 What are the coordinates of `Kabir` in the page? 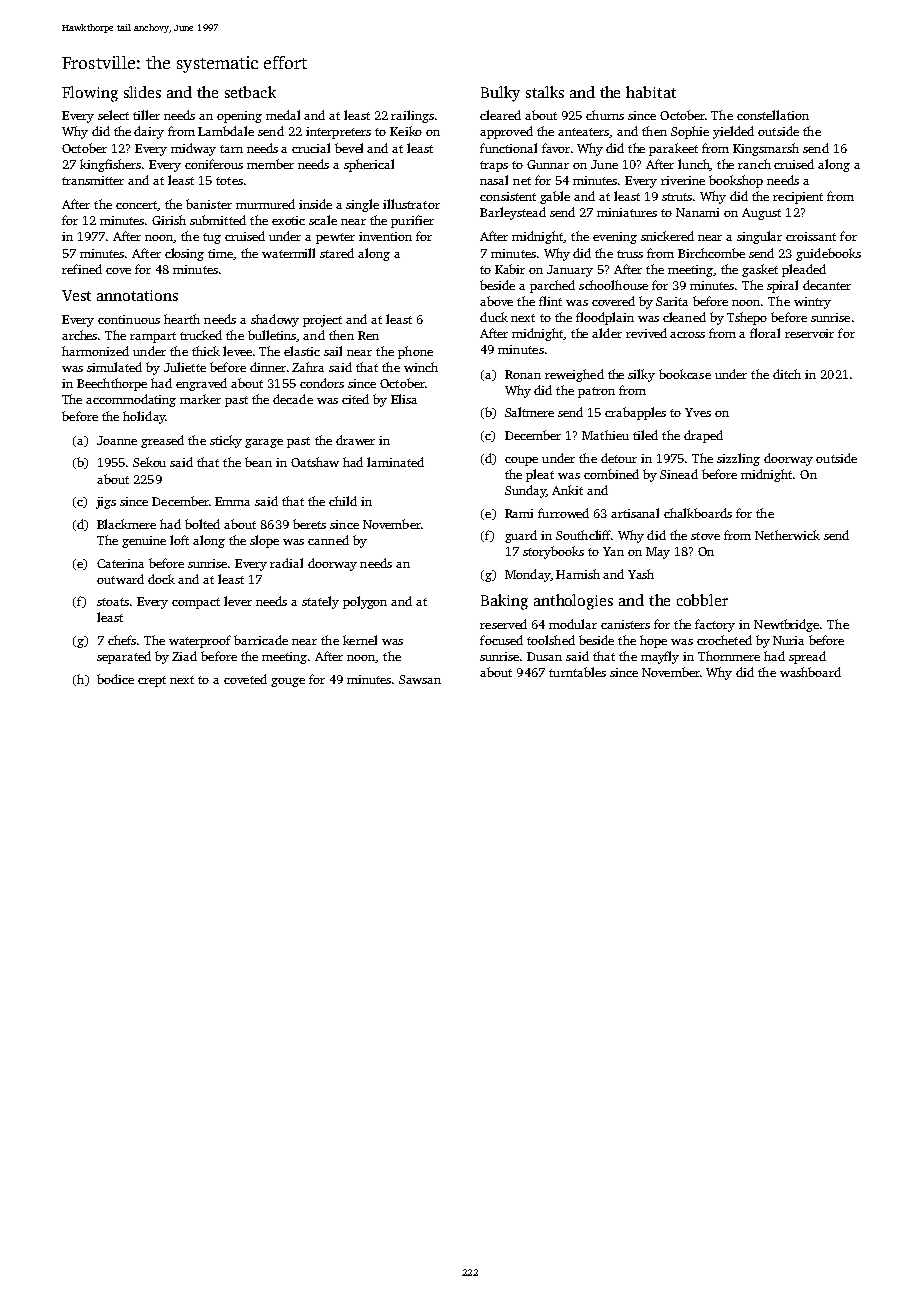 It's located at (510, 269).
